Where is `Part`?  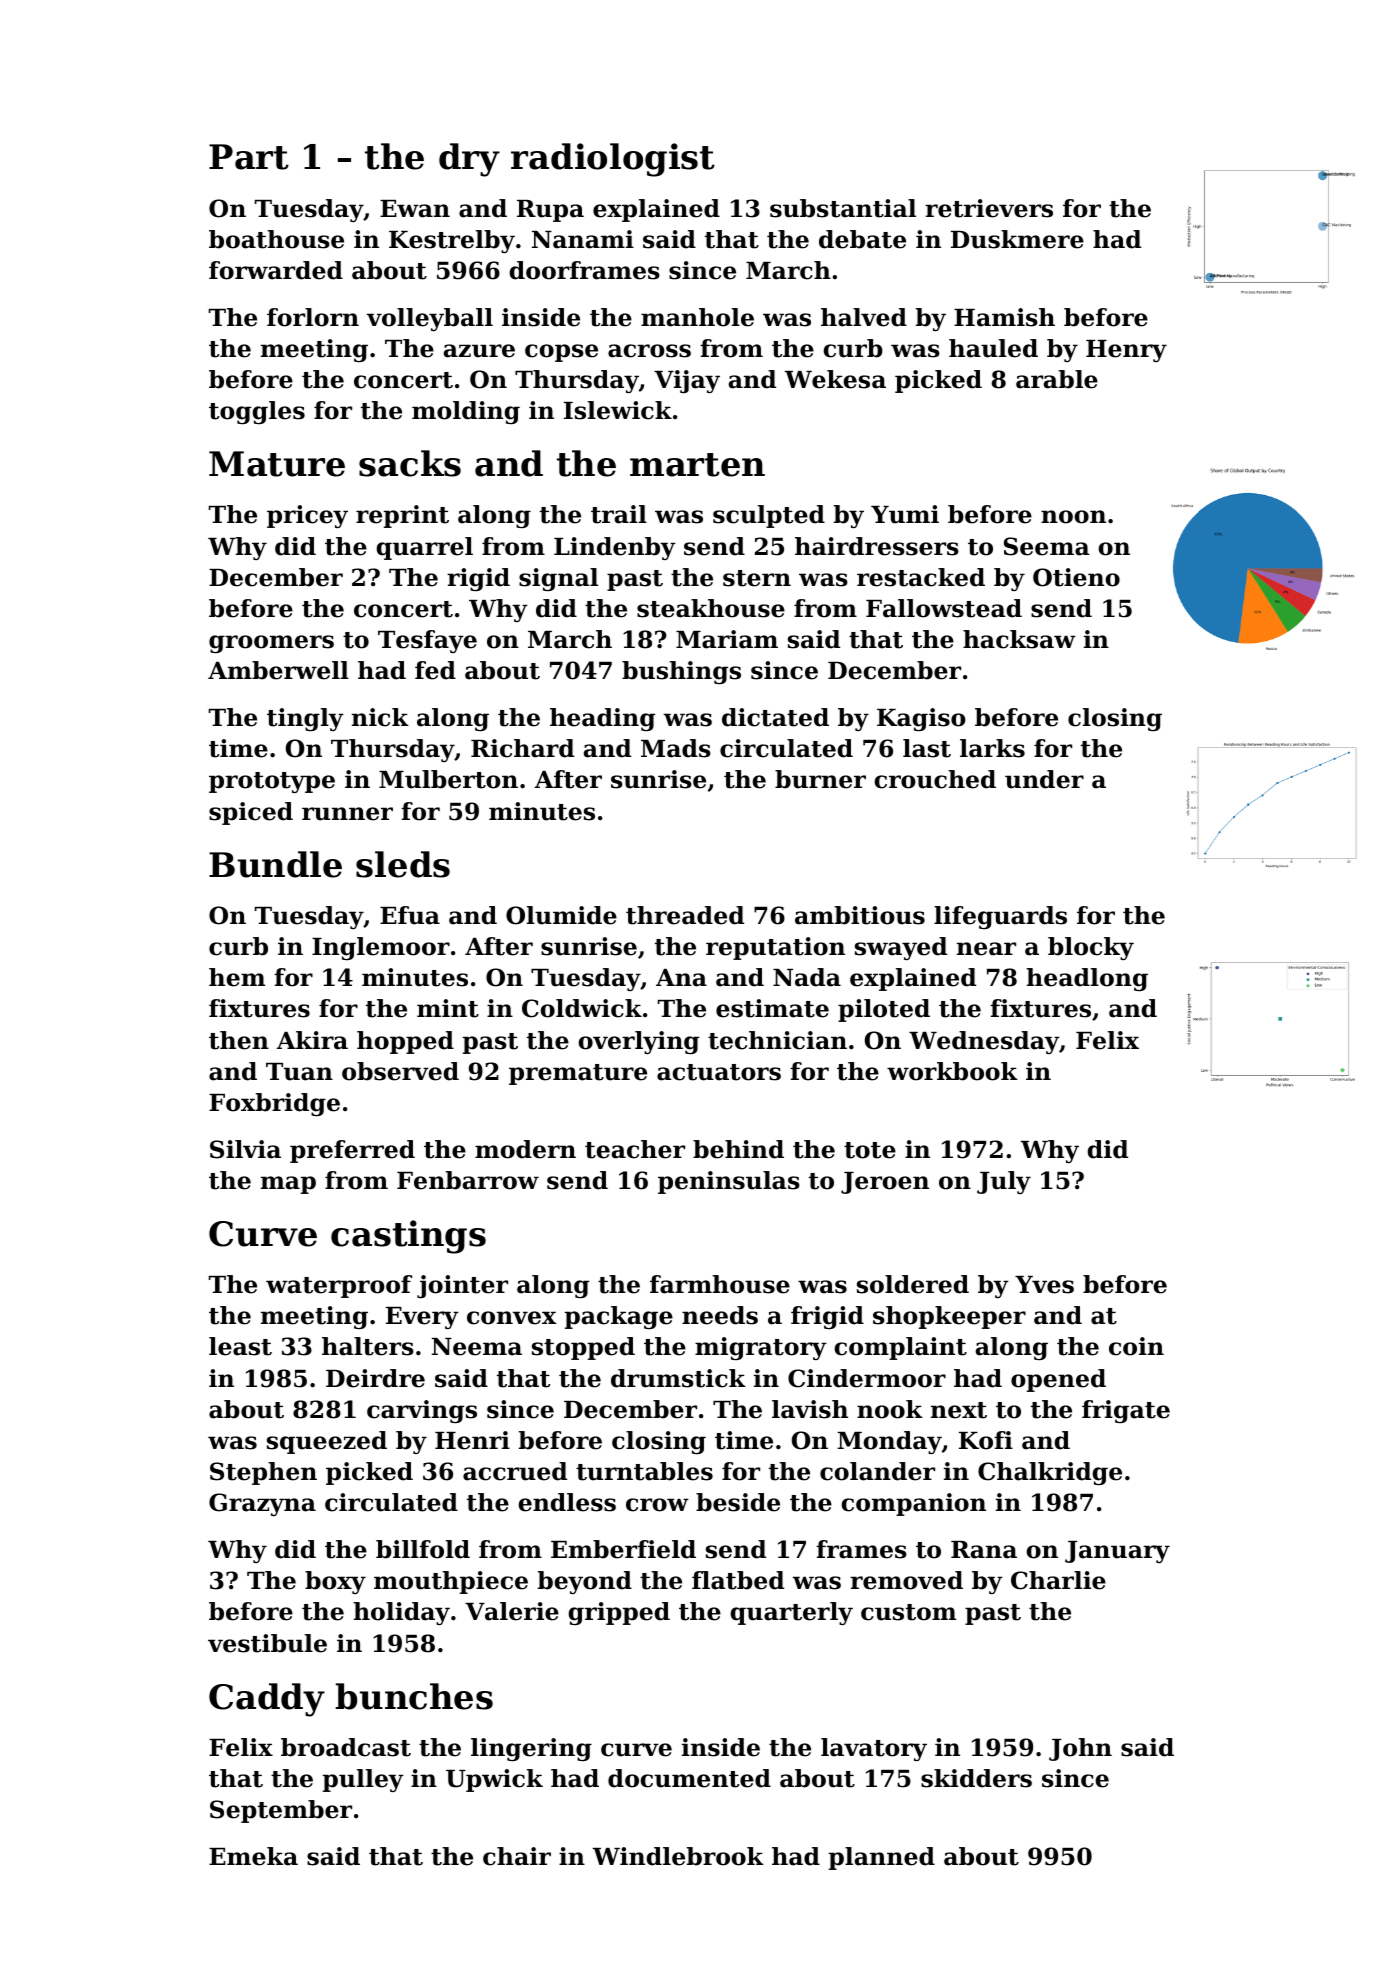 Part is located at coordinates (249, 157).
